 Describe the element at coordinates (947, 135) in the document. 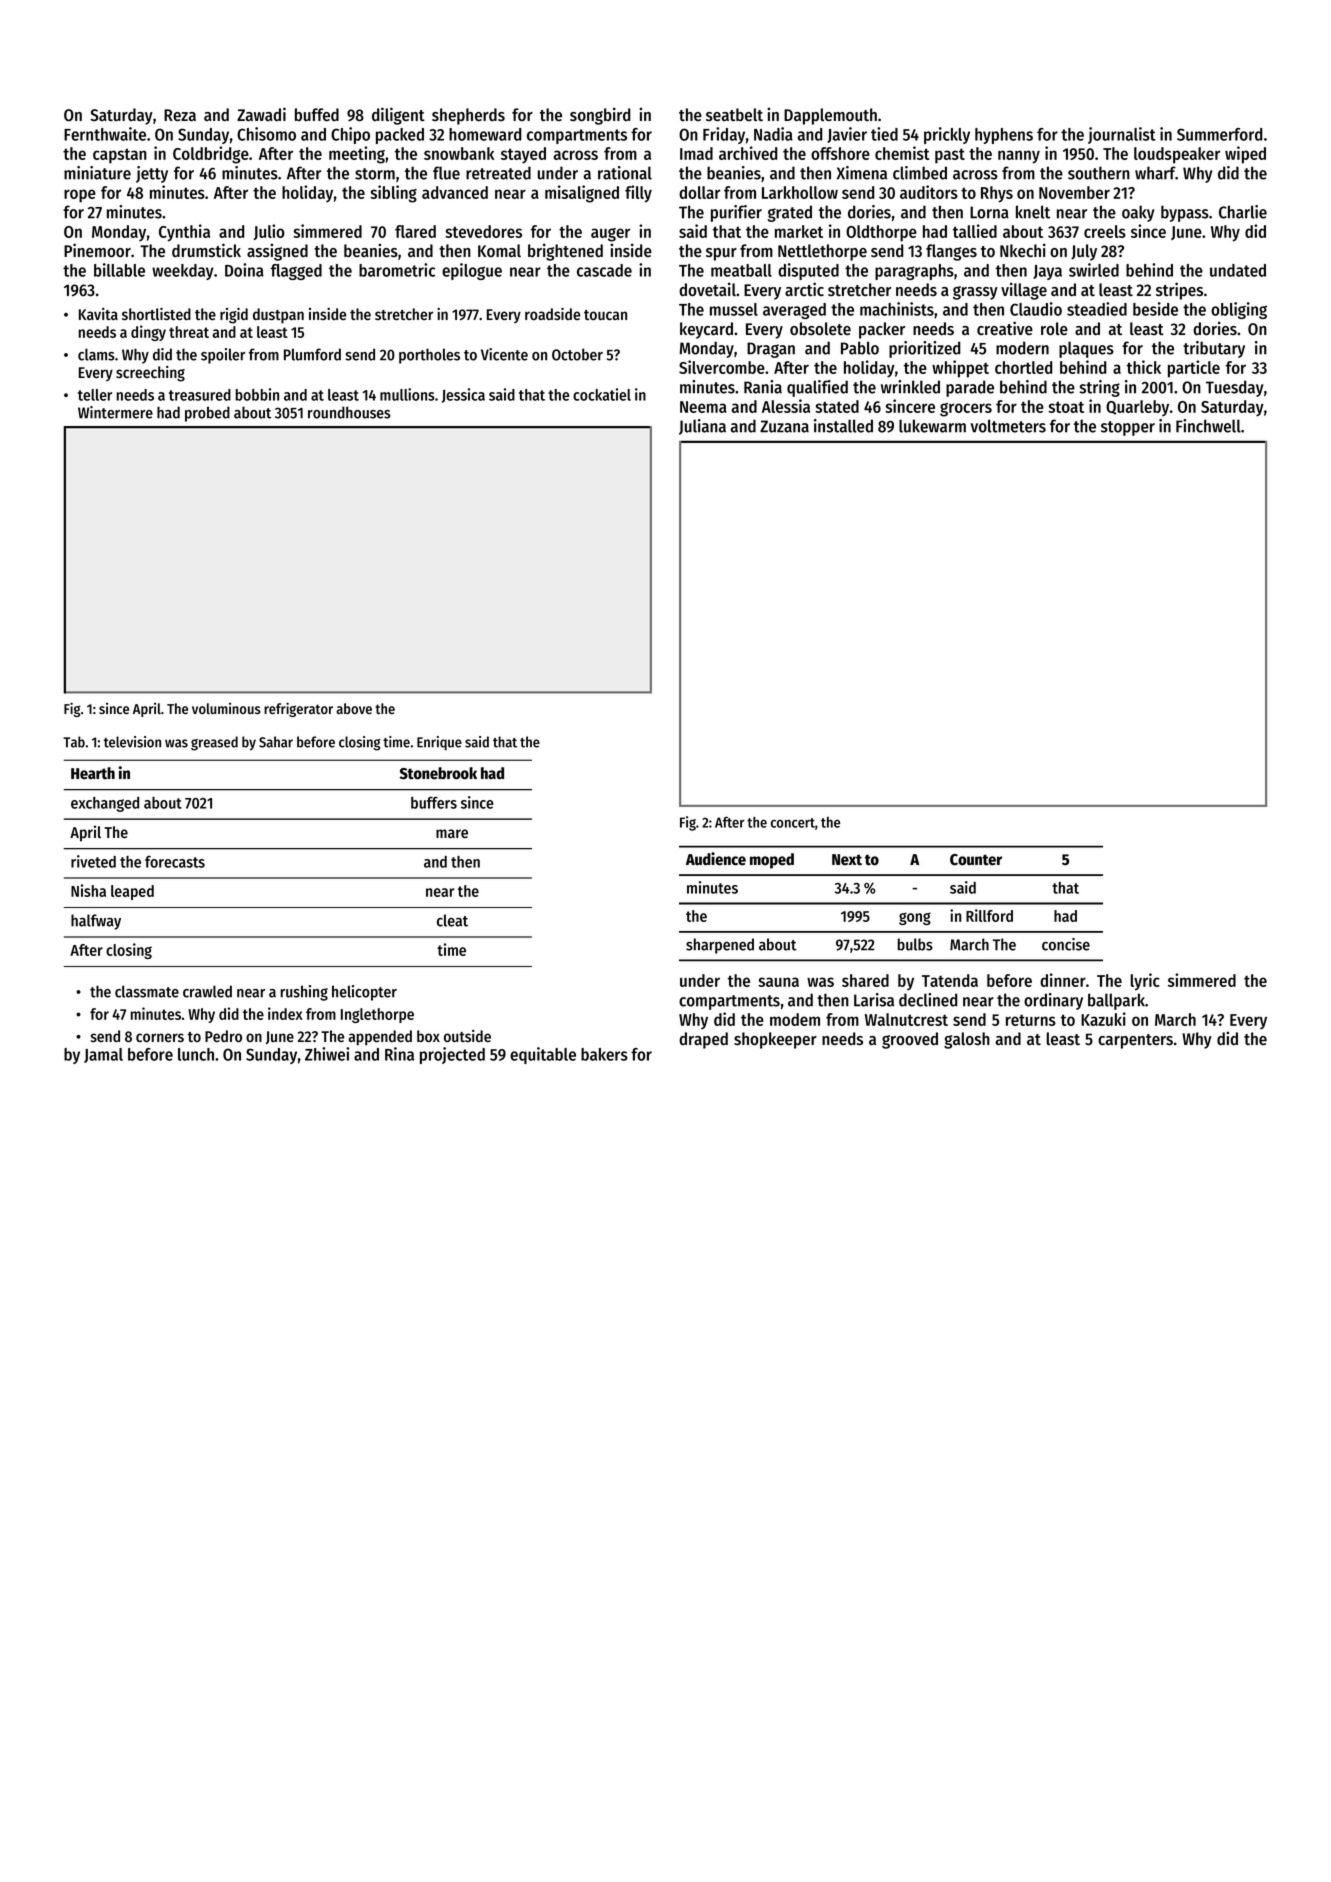

I see `prickly` at that location.
